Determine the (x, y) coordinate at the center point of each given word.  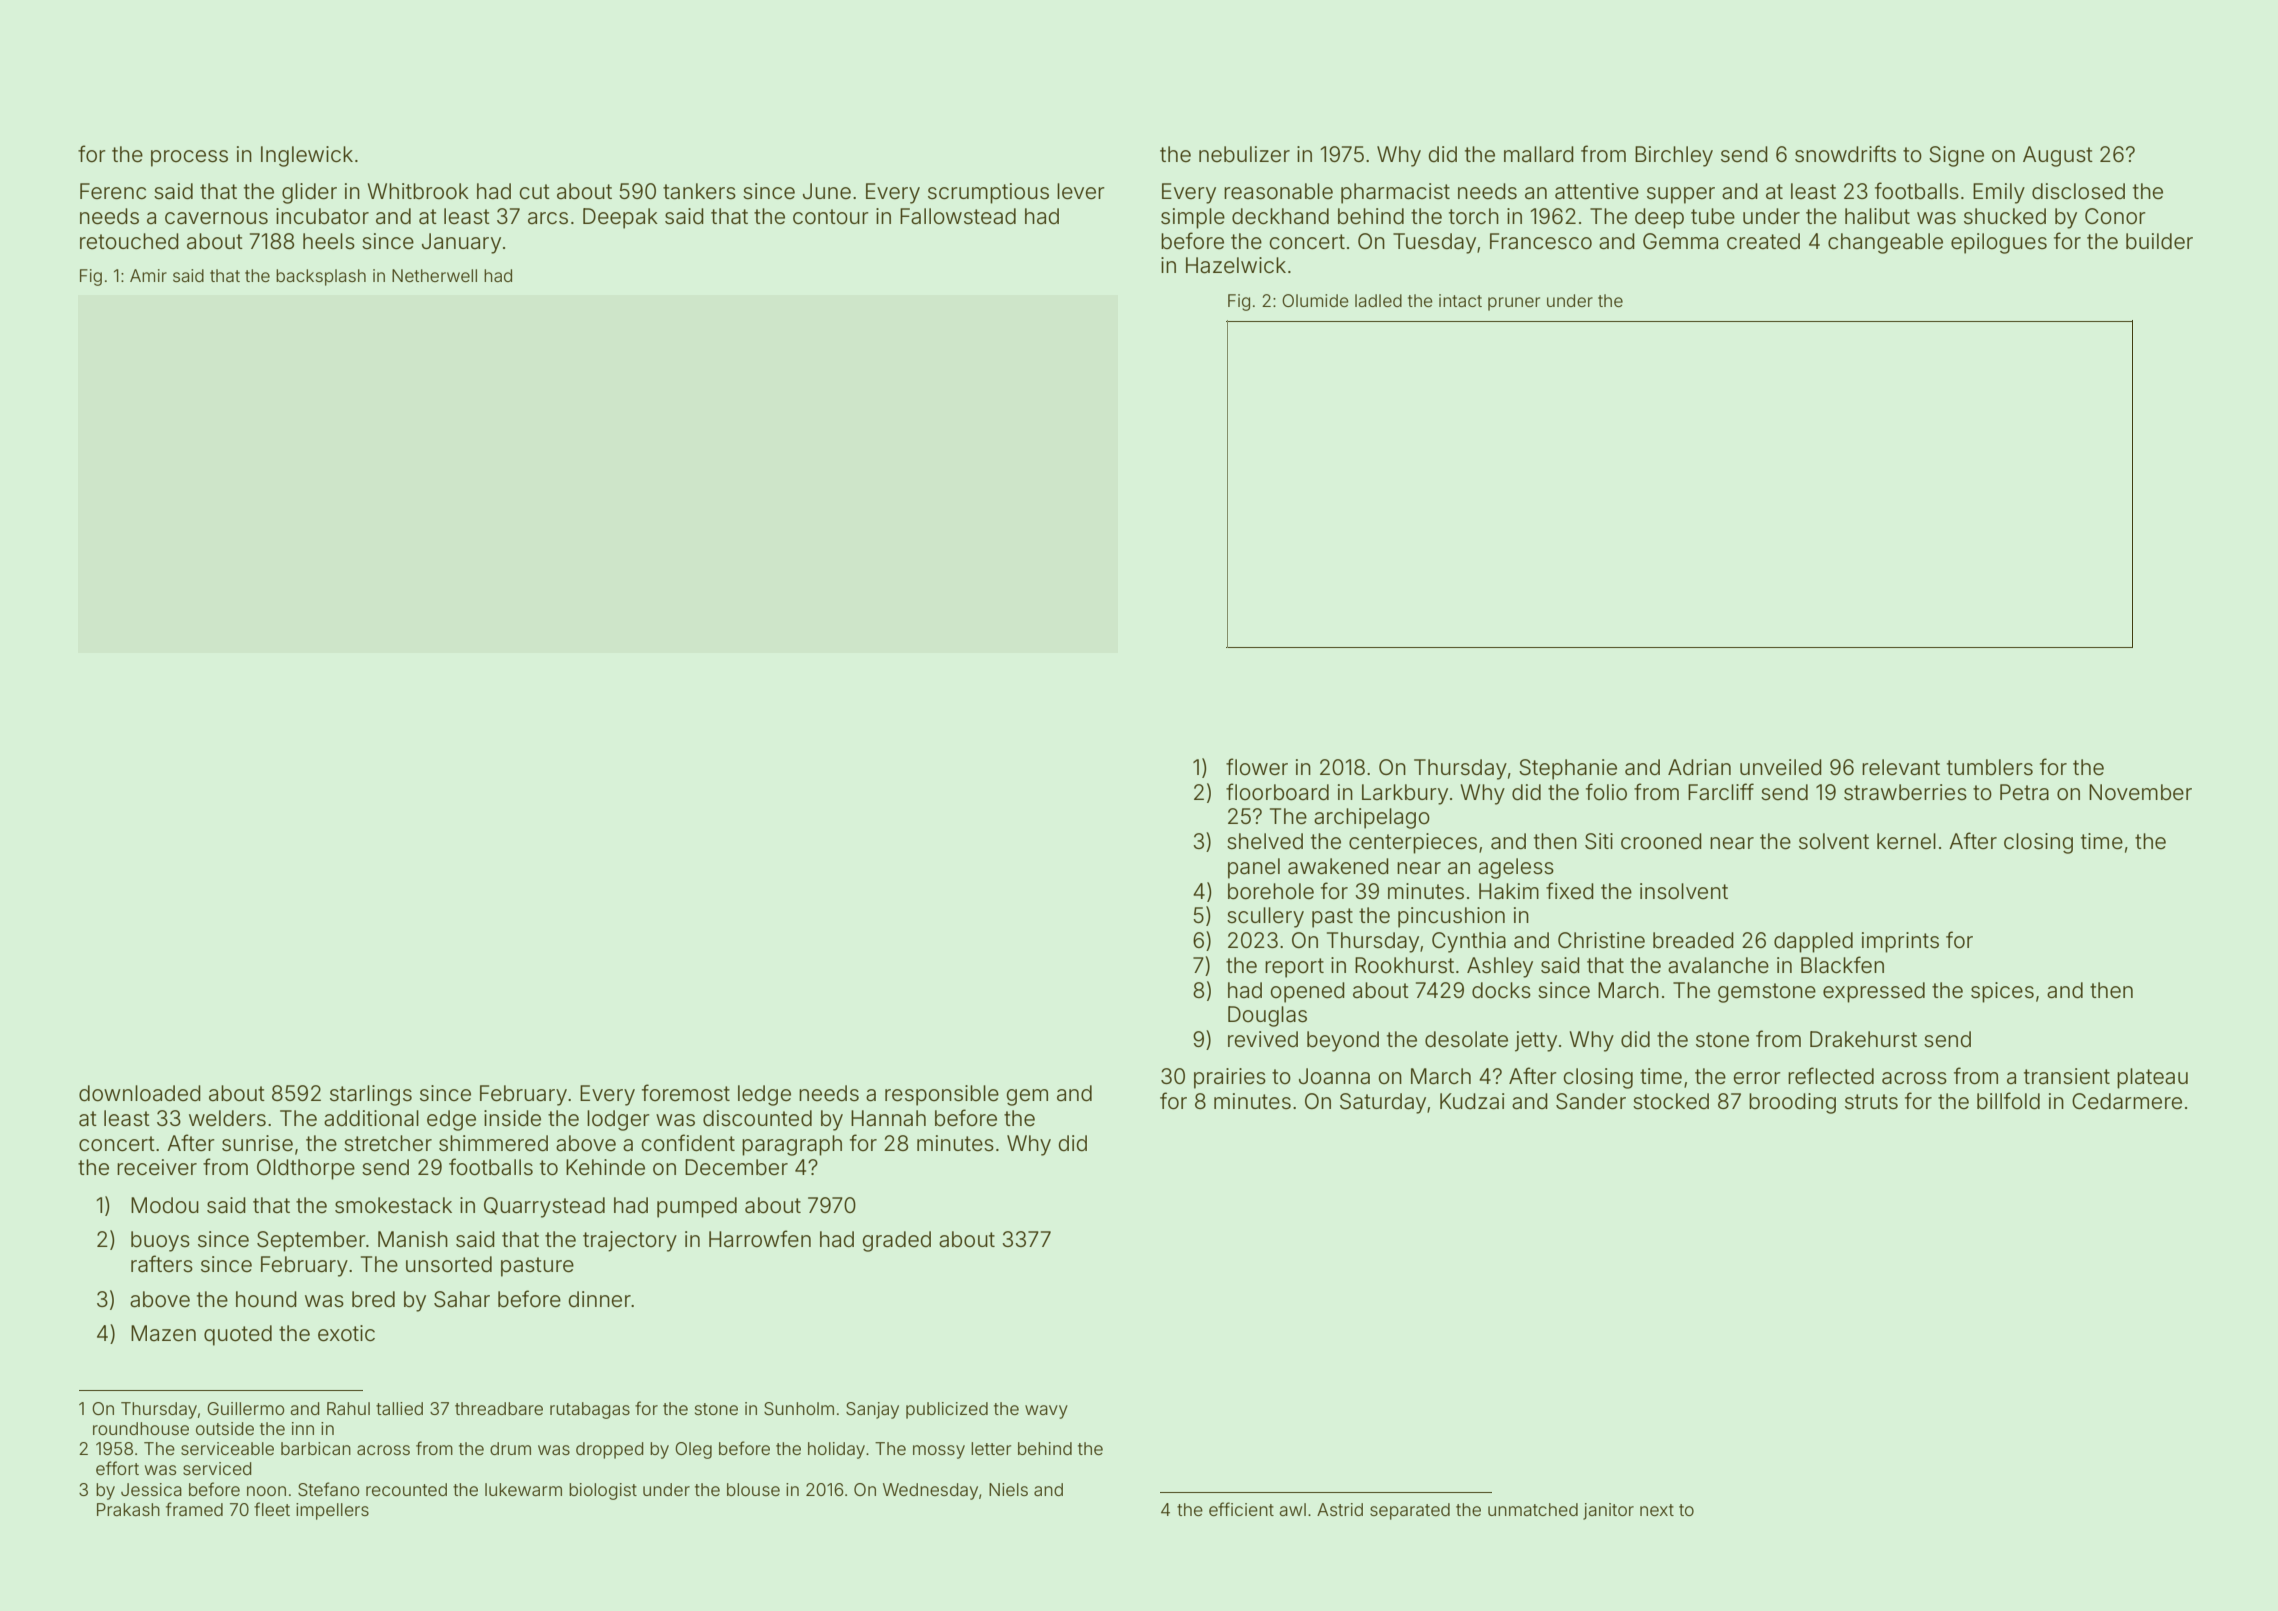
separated (1410, 1511)
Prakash (128, 1509)
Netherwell (434, 275)
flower (1257, 766)
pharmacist (1395, 193)
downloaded (140, 1093)
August (2058, 156)
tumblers (1990, 767)
